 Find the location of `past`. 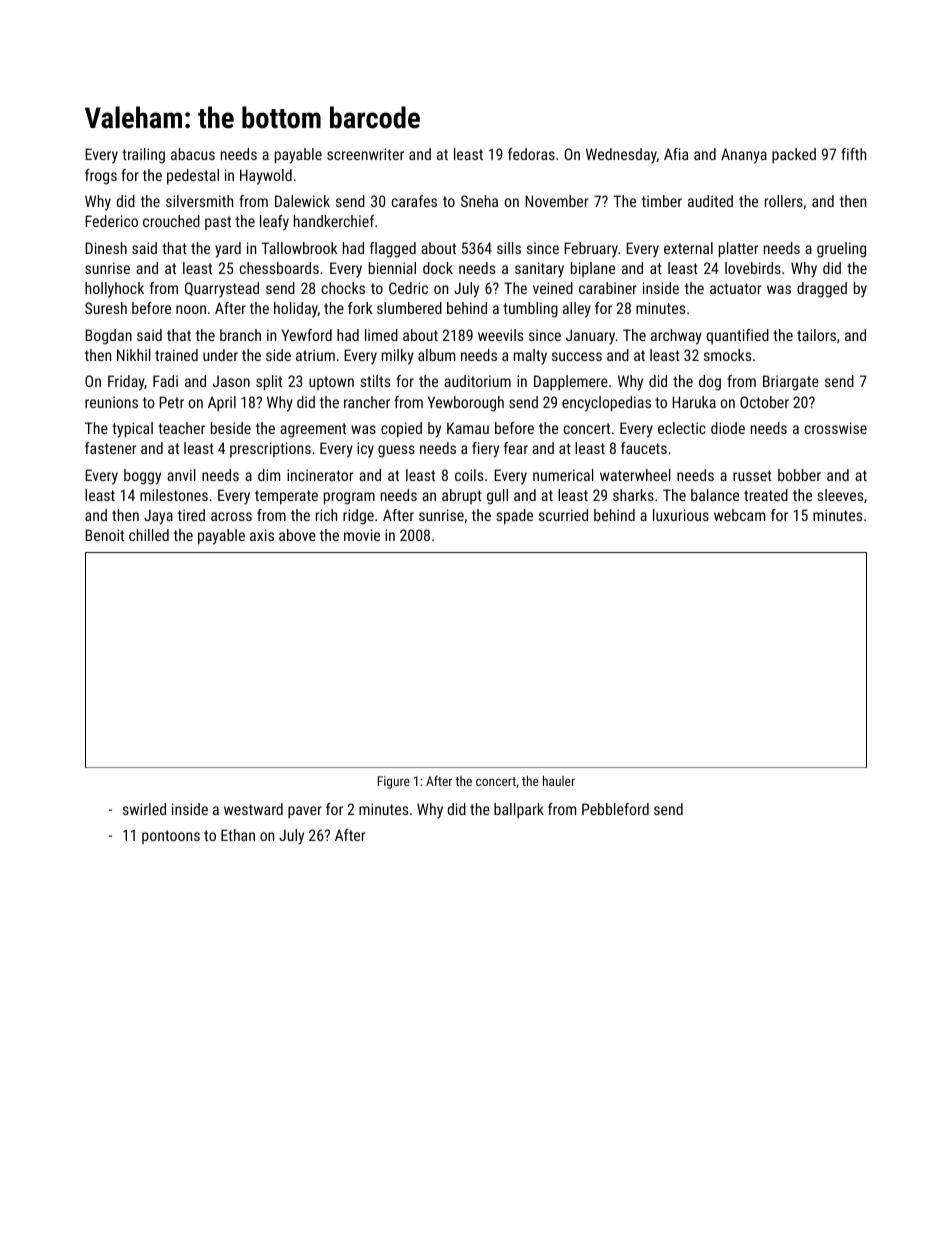

past is located at coordinates (218, 223).
